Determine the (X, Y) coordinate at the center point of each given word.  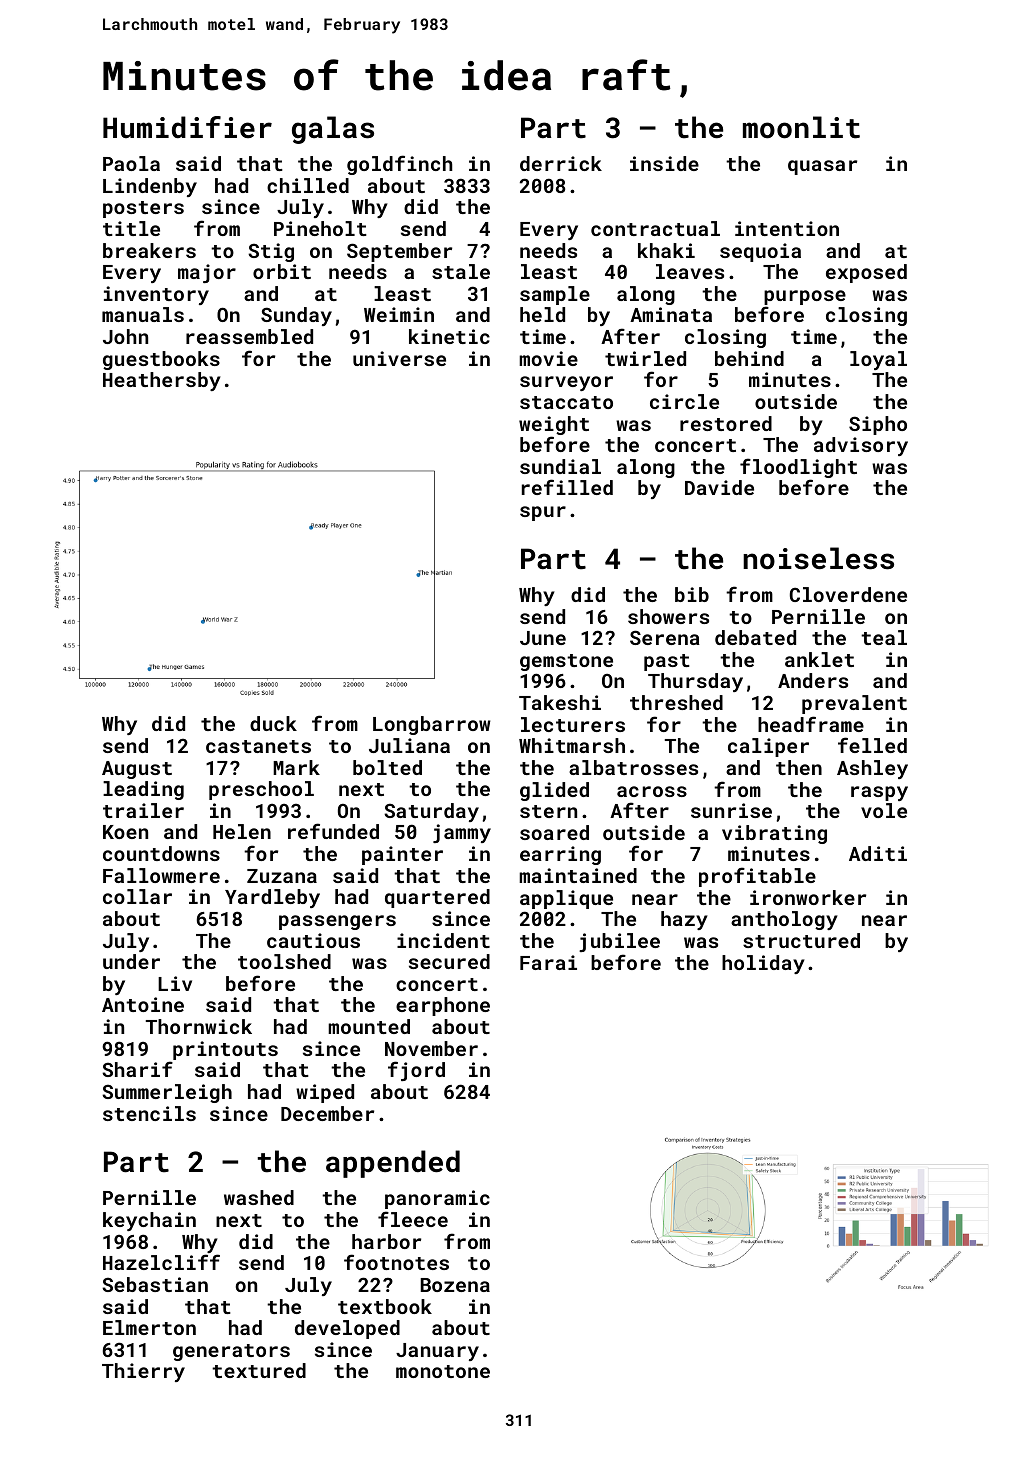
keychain (149, 1221)
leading (143, 790)
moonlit (801, 127)
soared (554, 832)
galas (333, 130)
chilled (308, 185)
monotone (443, 1371)
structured (801, 940)
